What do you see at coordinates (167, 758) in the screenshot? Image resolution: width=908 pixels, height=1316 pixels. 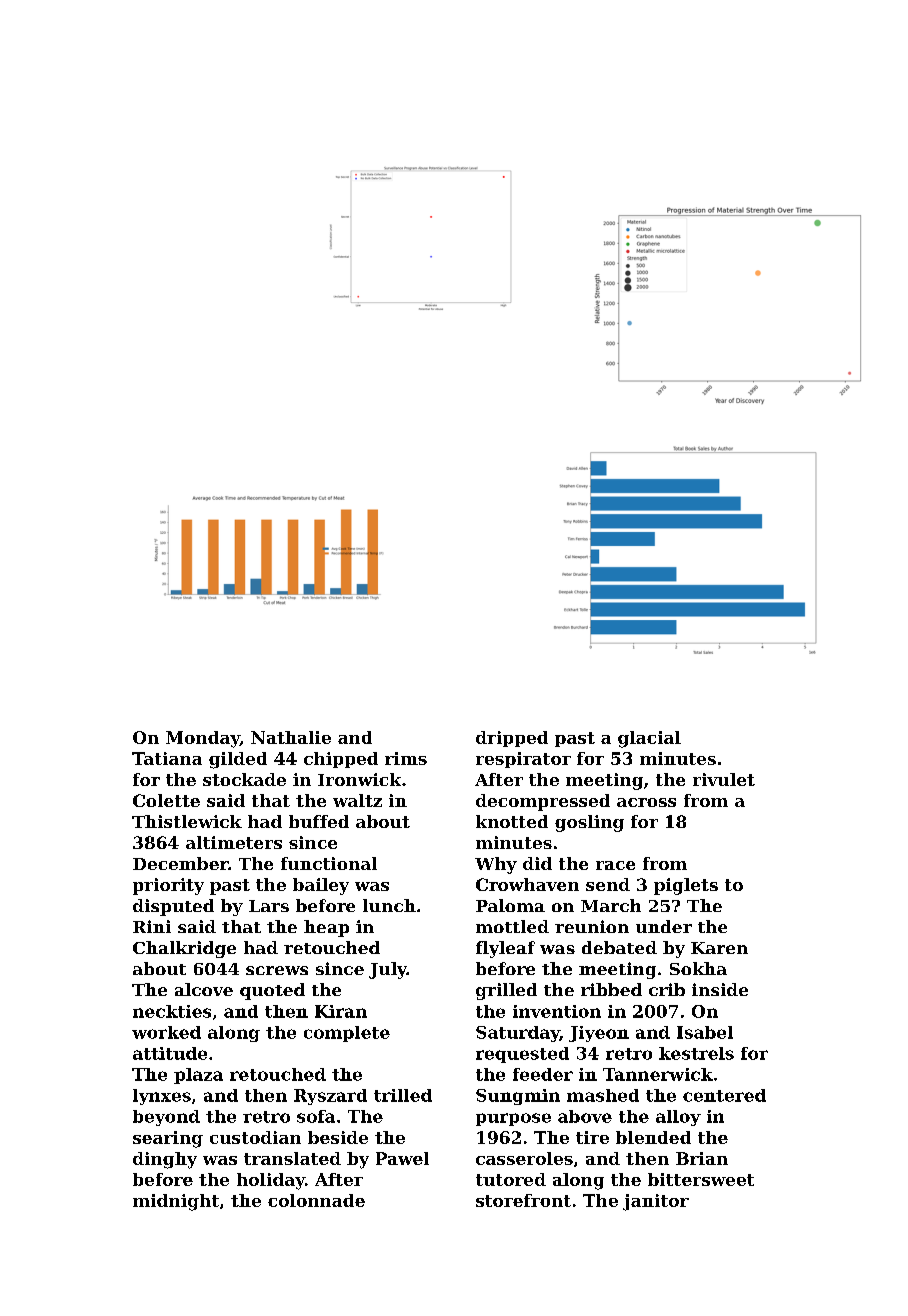 I see `Tatiana` at bounding box center [167, 758].
